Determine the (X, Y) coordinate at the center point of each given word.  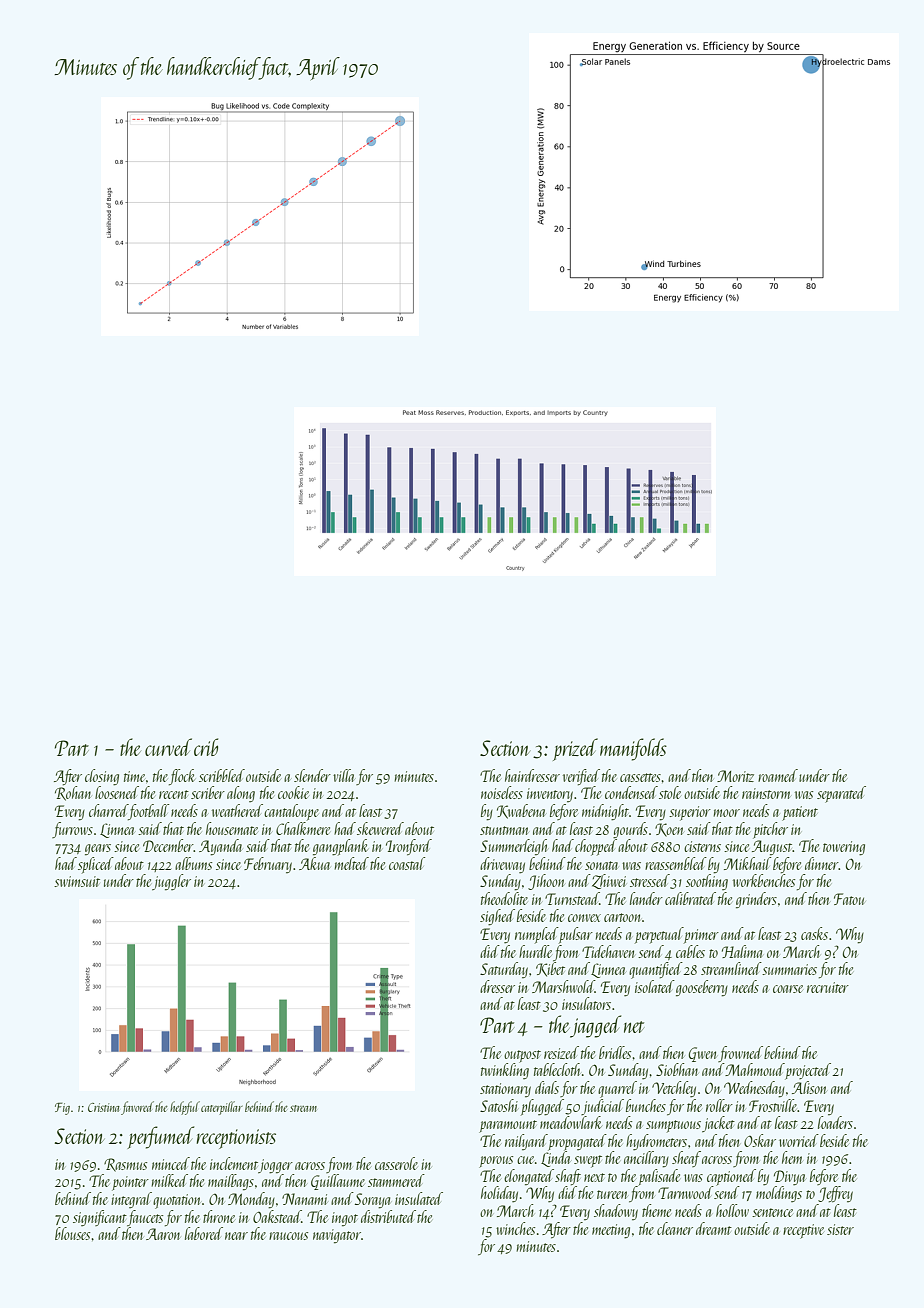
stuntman (504, 830)
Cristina (104, 1107)
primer (701, 936)
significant (100, 1218)
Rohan (73, 793)
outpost (522, 1056)
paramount (508, 1126)
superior (690, 813)
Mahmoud (755, 1069)
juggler (171, 882)
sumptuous (673, 1126)
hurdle (535, 951)
